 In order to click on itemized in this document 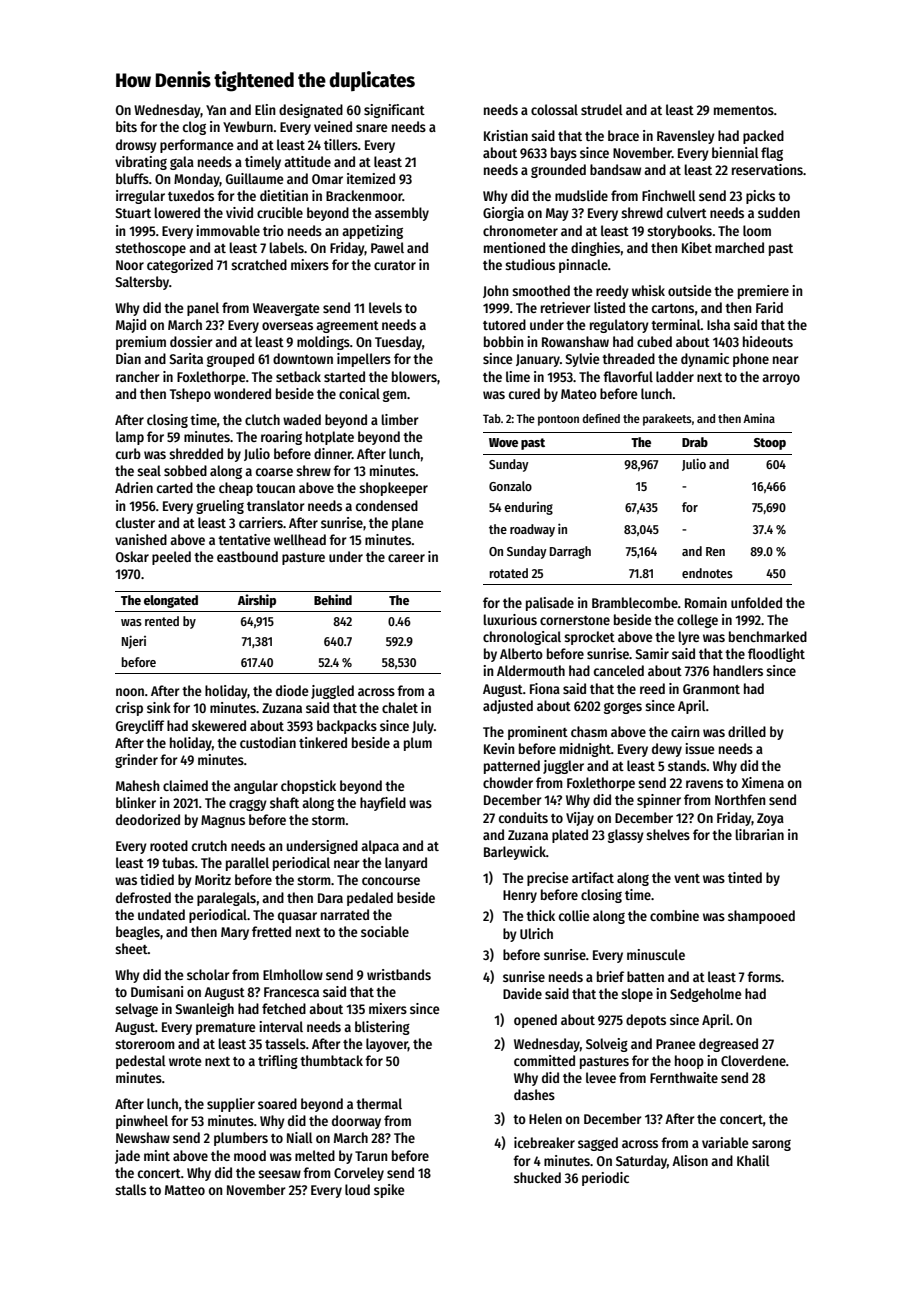, I will do `click(371, 178)`.
